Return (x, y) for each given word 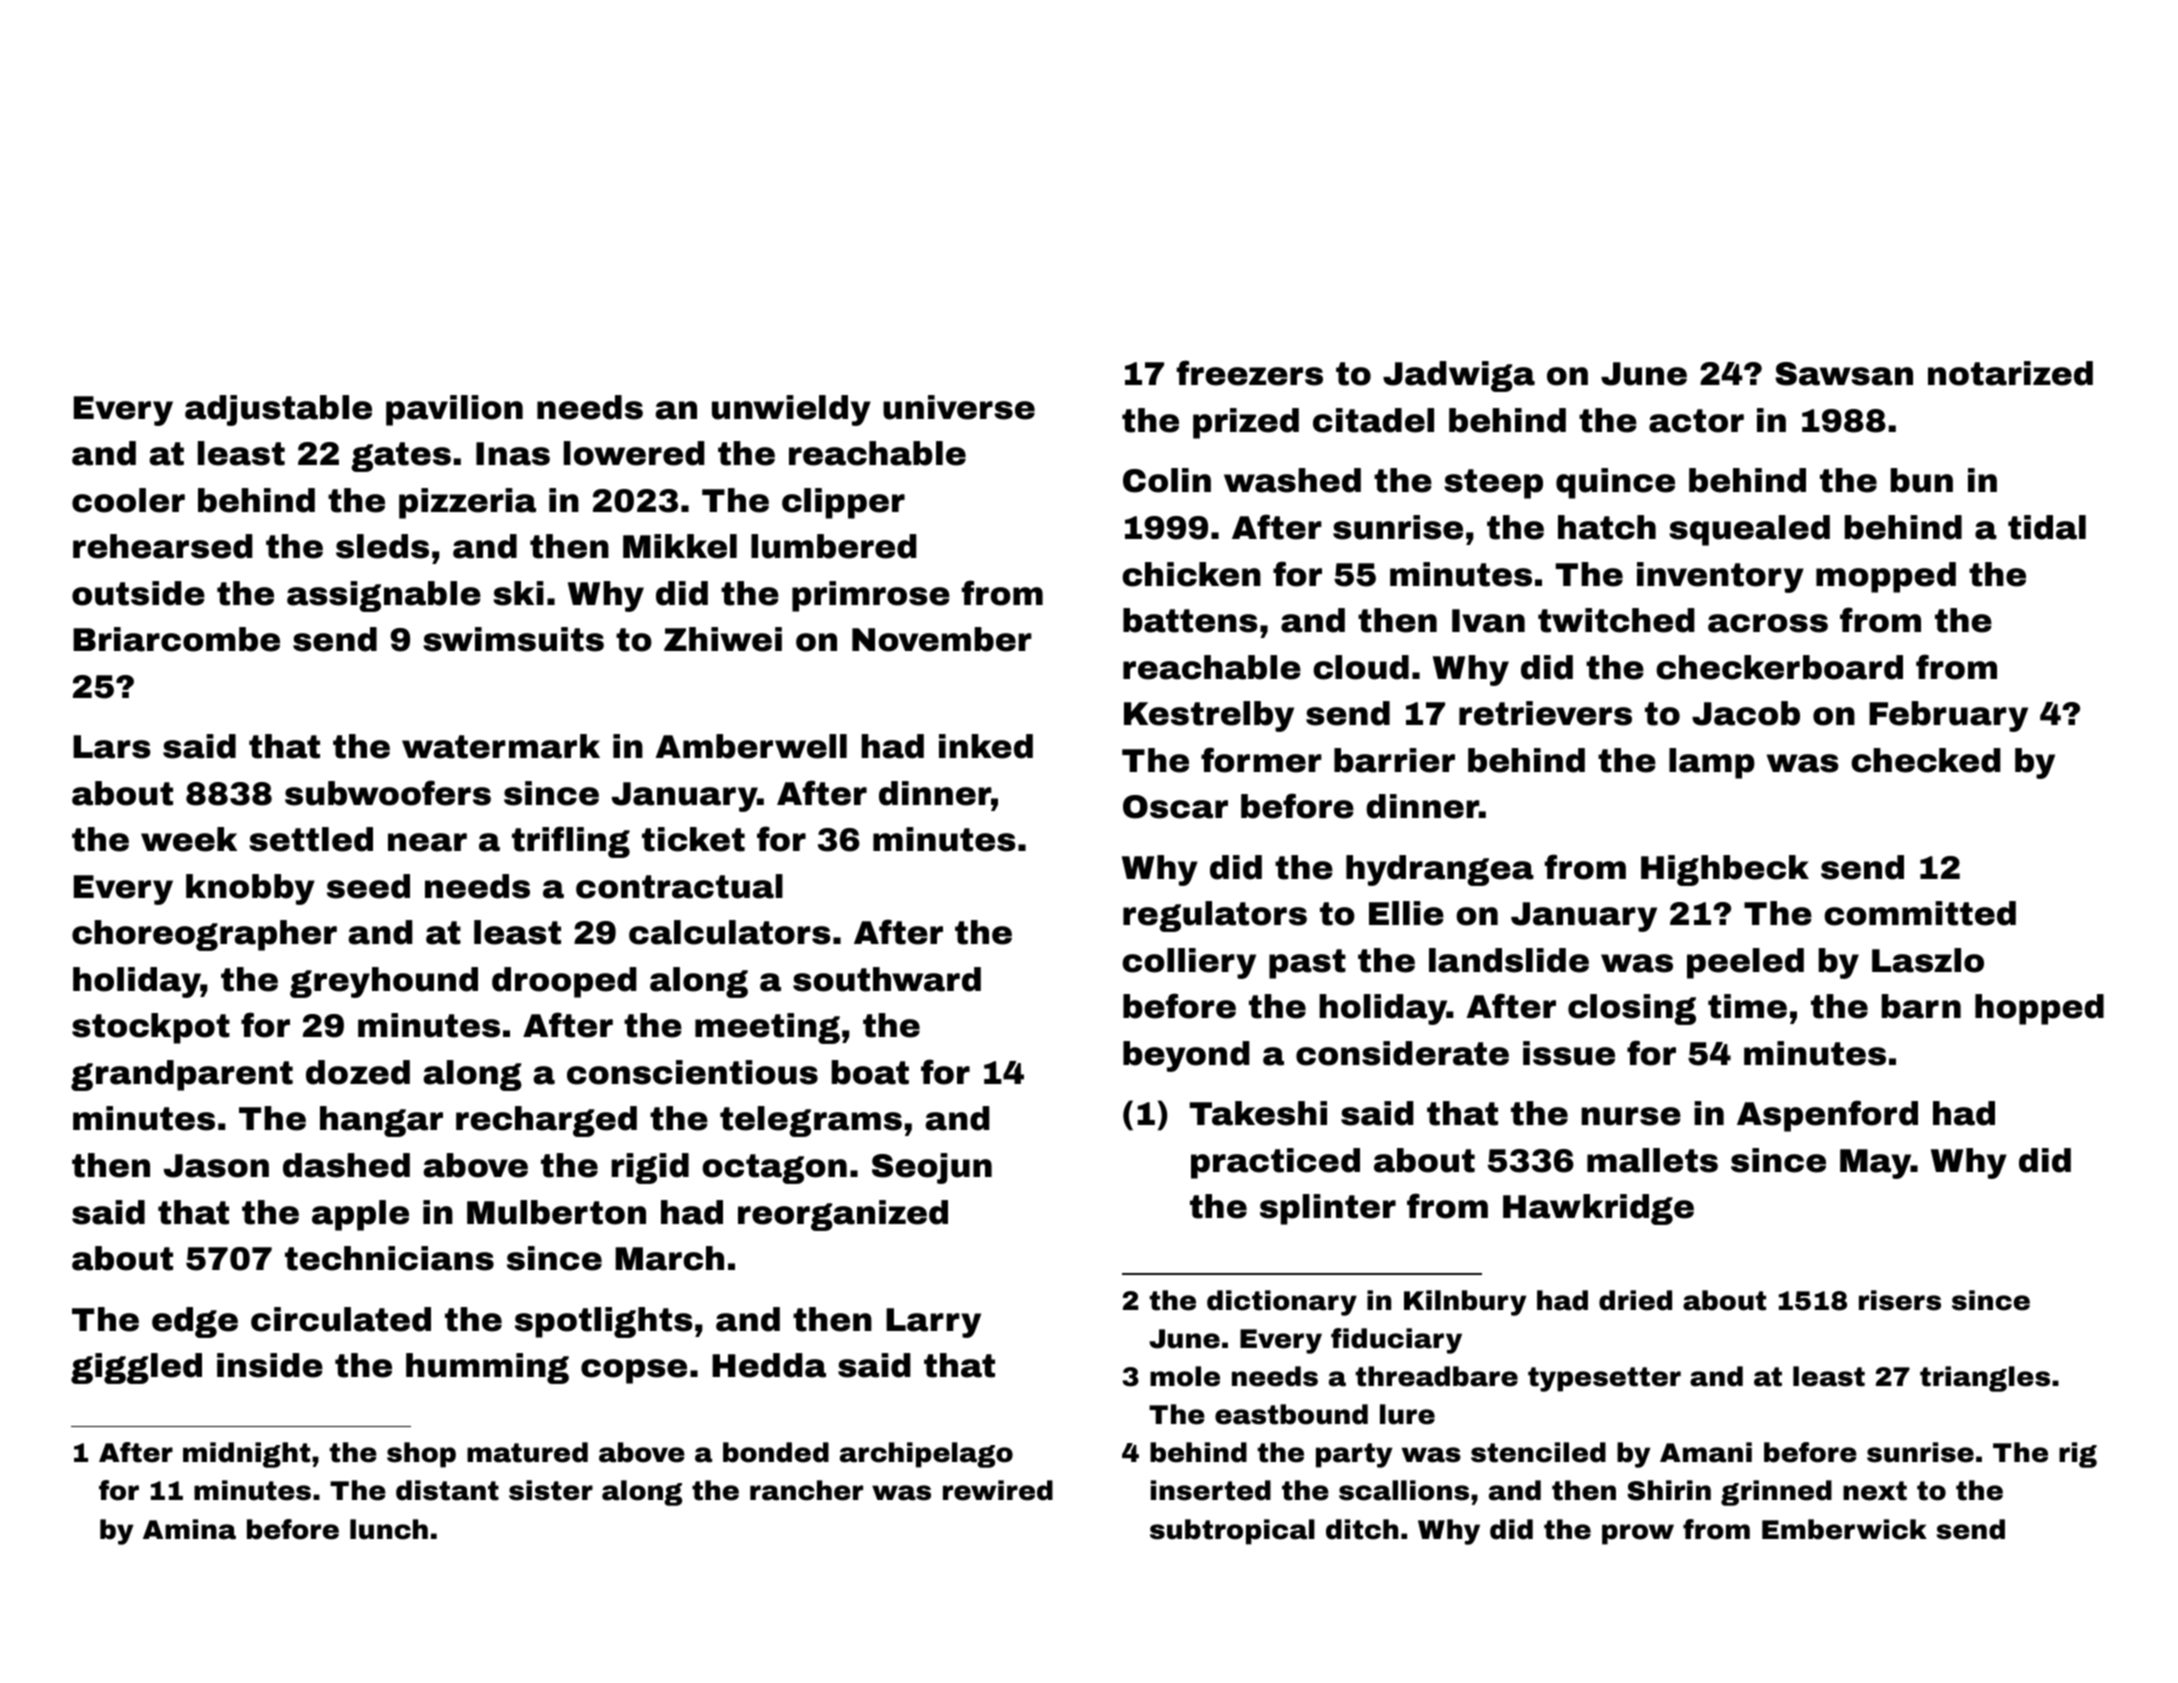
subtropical (1232, 1532)
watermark (501, 746)
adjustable (278, 410)
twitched (1616, 620)
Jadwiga (1459, 376)
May (1875, 1164)
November (942, 639)
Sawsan (1844, 374)
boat (870, 1072)
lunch (389, 1529)
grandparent (182, 1075)
